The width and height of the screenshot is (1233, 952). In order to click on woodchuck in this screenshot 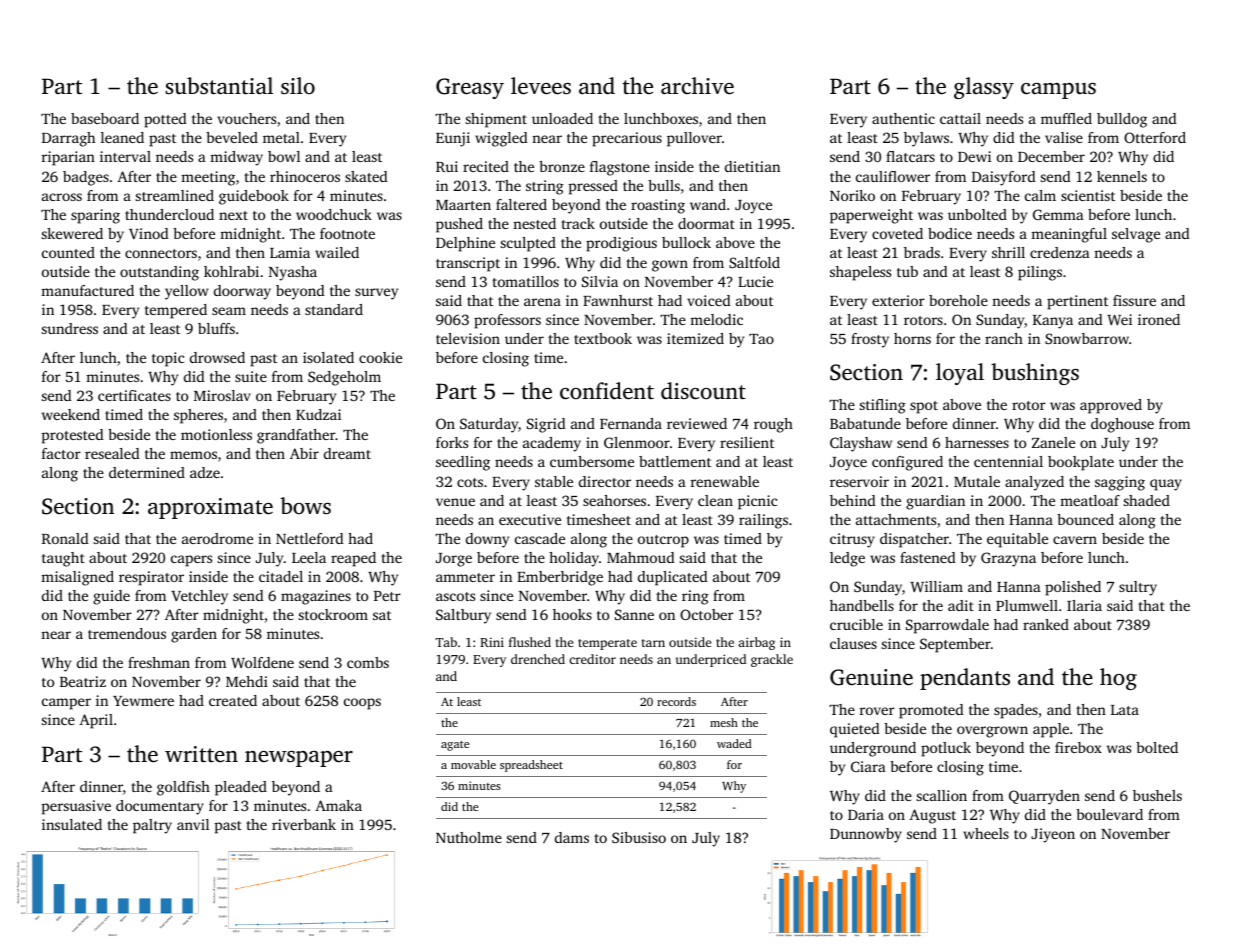, I will do `click(334, 214)`.
